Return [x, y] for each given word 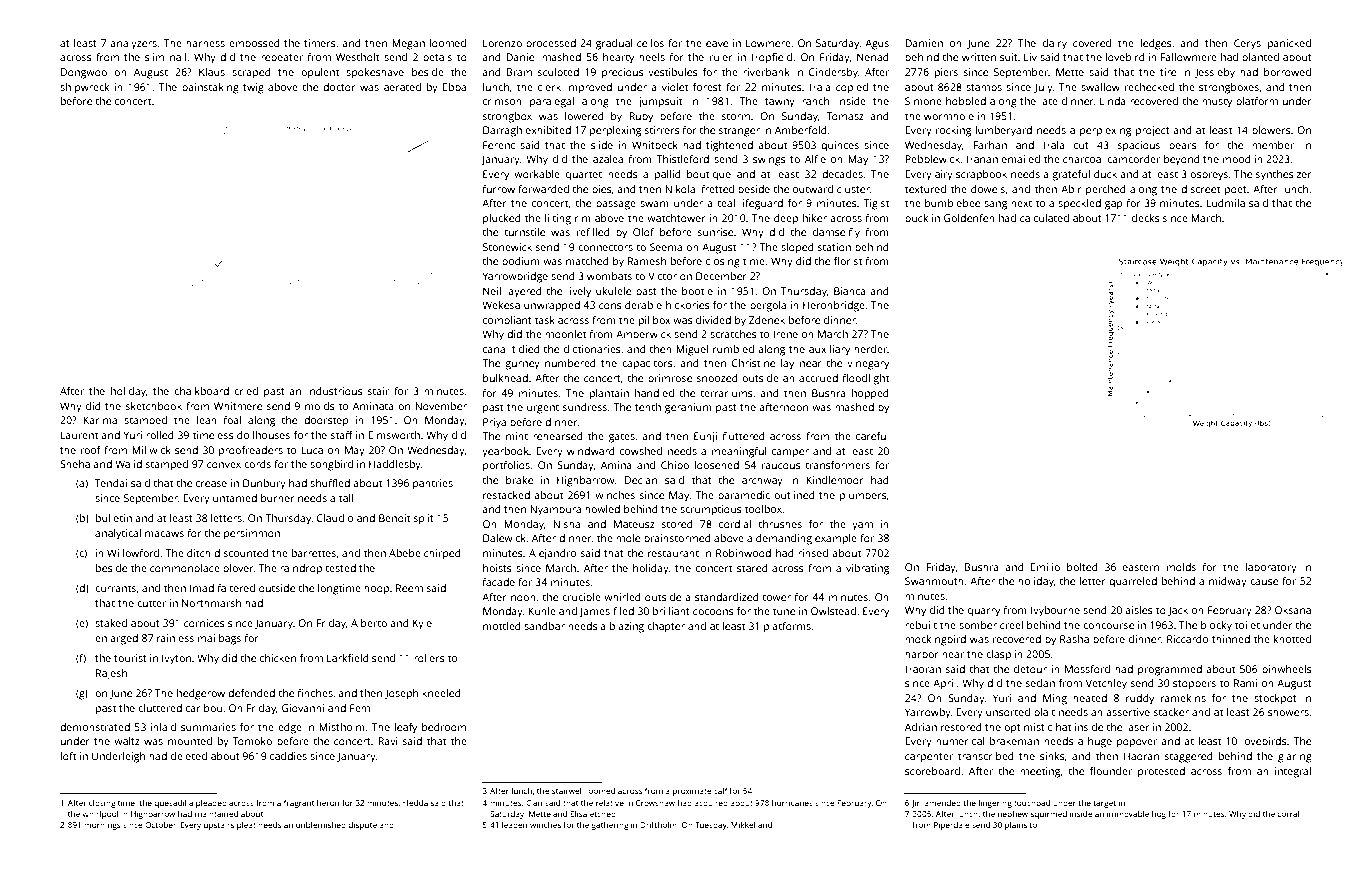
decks [1146, 218]
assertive [1128, 712]
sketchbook [154, 406]
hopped [870, 394]
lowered [584, 116]
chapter [666, 627]
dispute [362, 826]
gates [622, 438]
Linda [1113, 101]
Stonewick [507, 247]
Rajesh [111, 674]
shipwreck [85, 88]
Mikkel [743, 825]
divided [713, 320]
